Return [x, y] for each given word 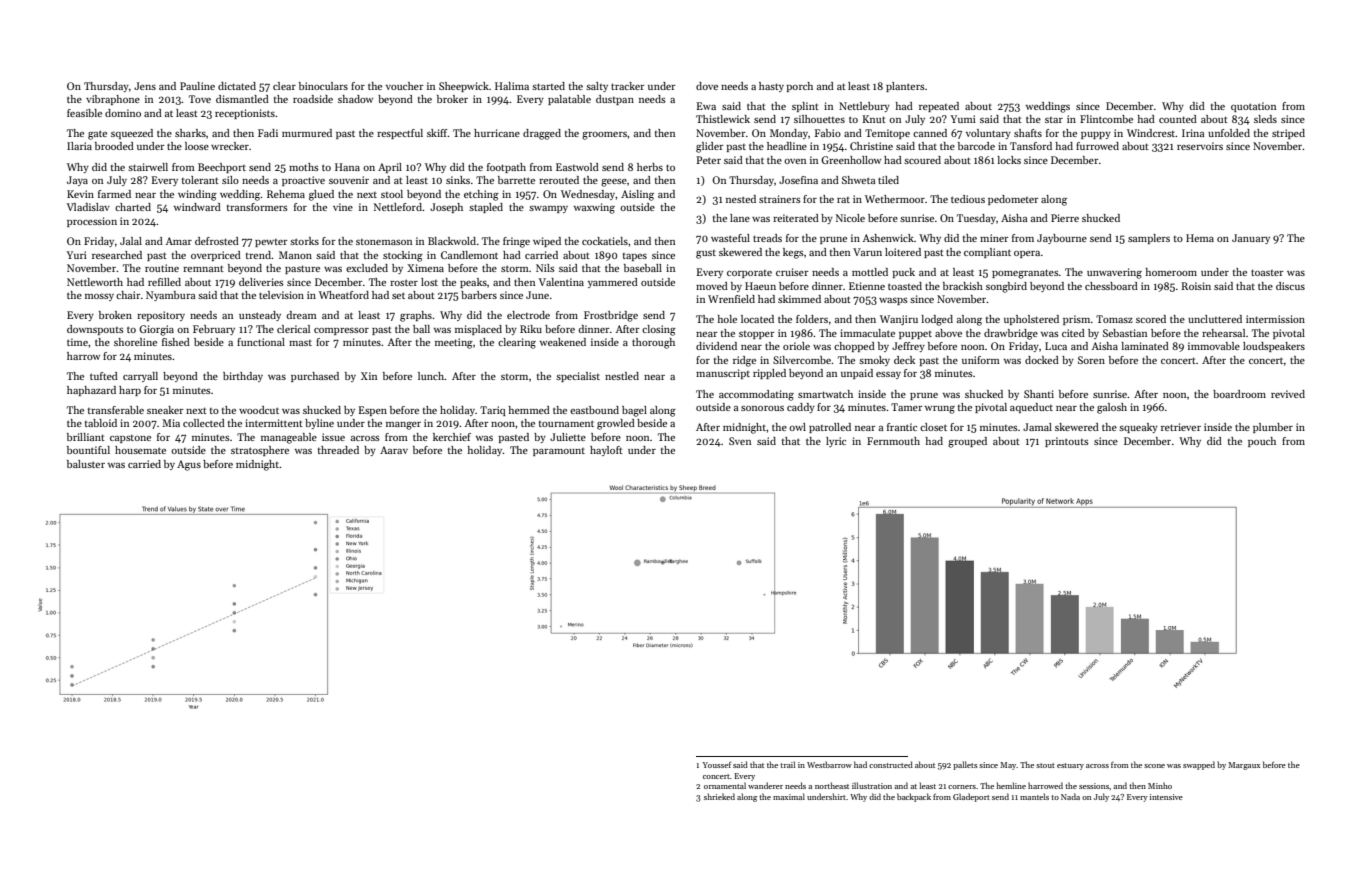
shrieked [719, 796]
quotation [1253, 107]
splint [805, 107]
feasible [84, 113]
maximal [789, 796]
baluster [86, 464]
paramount [559, 452]
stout [1045, 765]
